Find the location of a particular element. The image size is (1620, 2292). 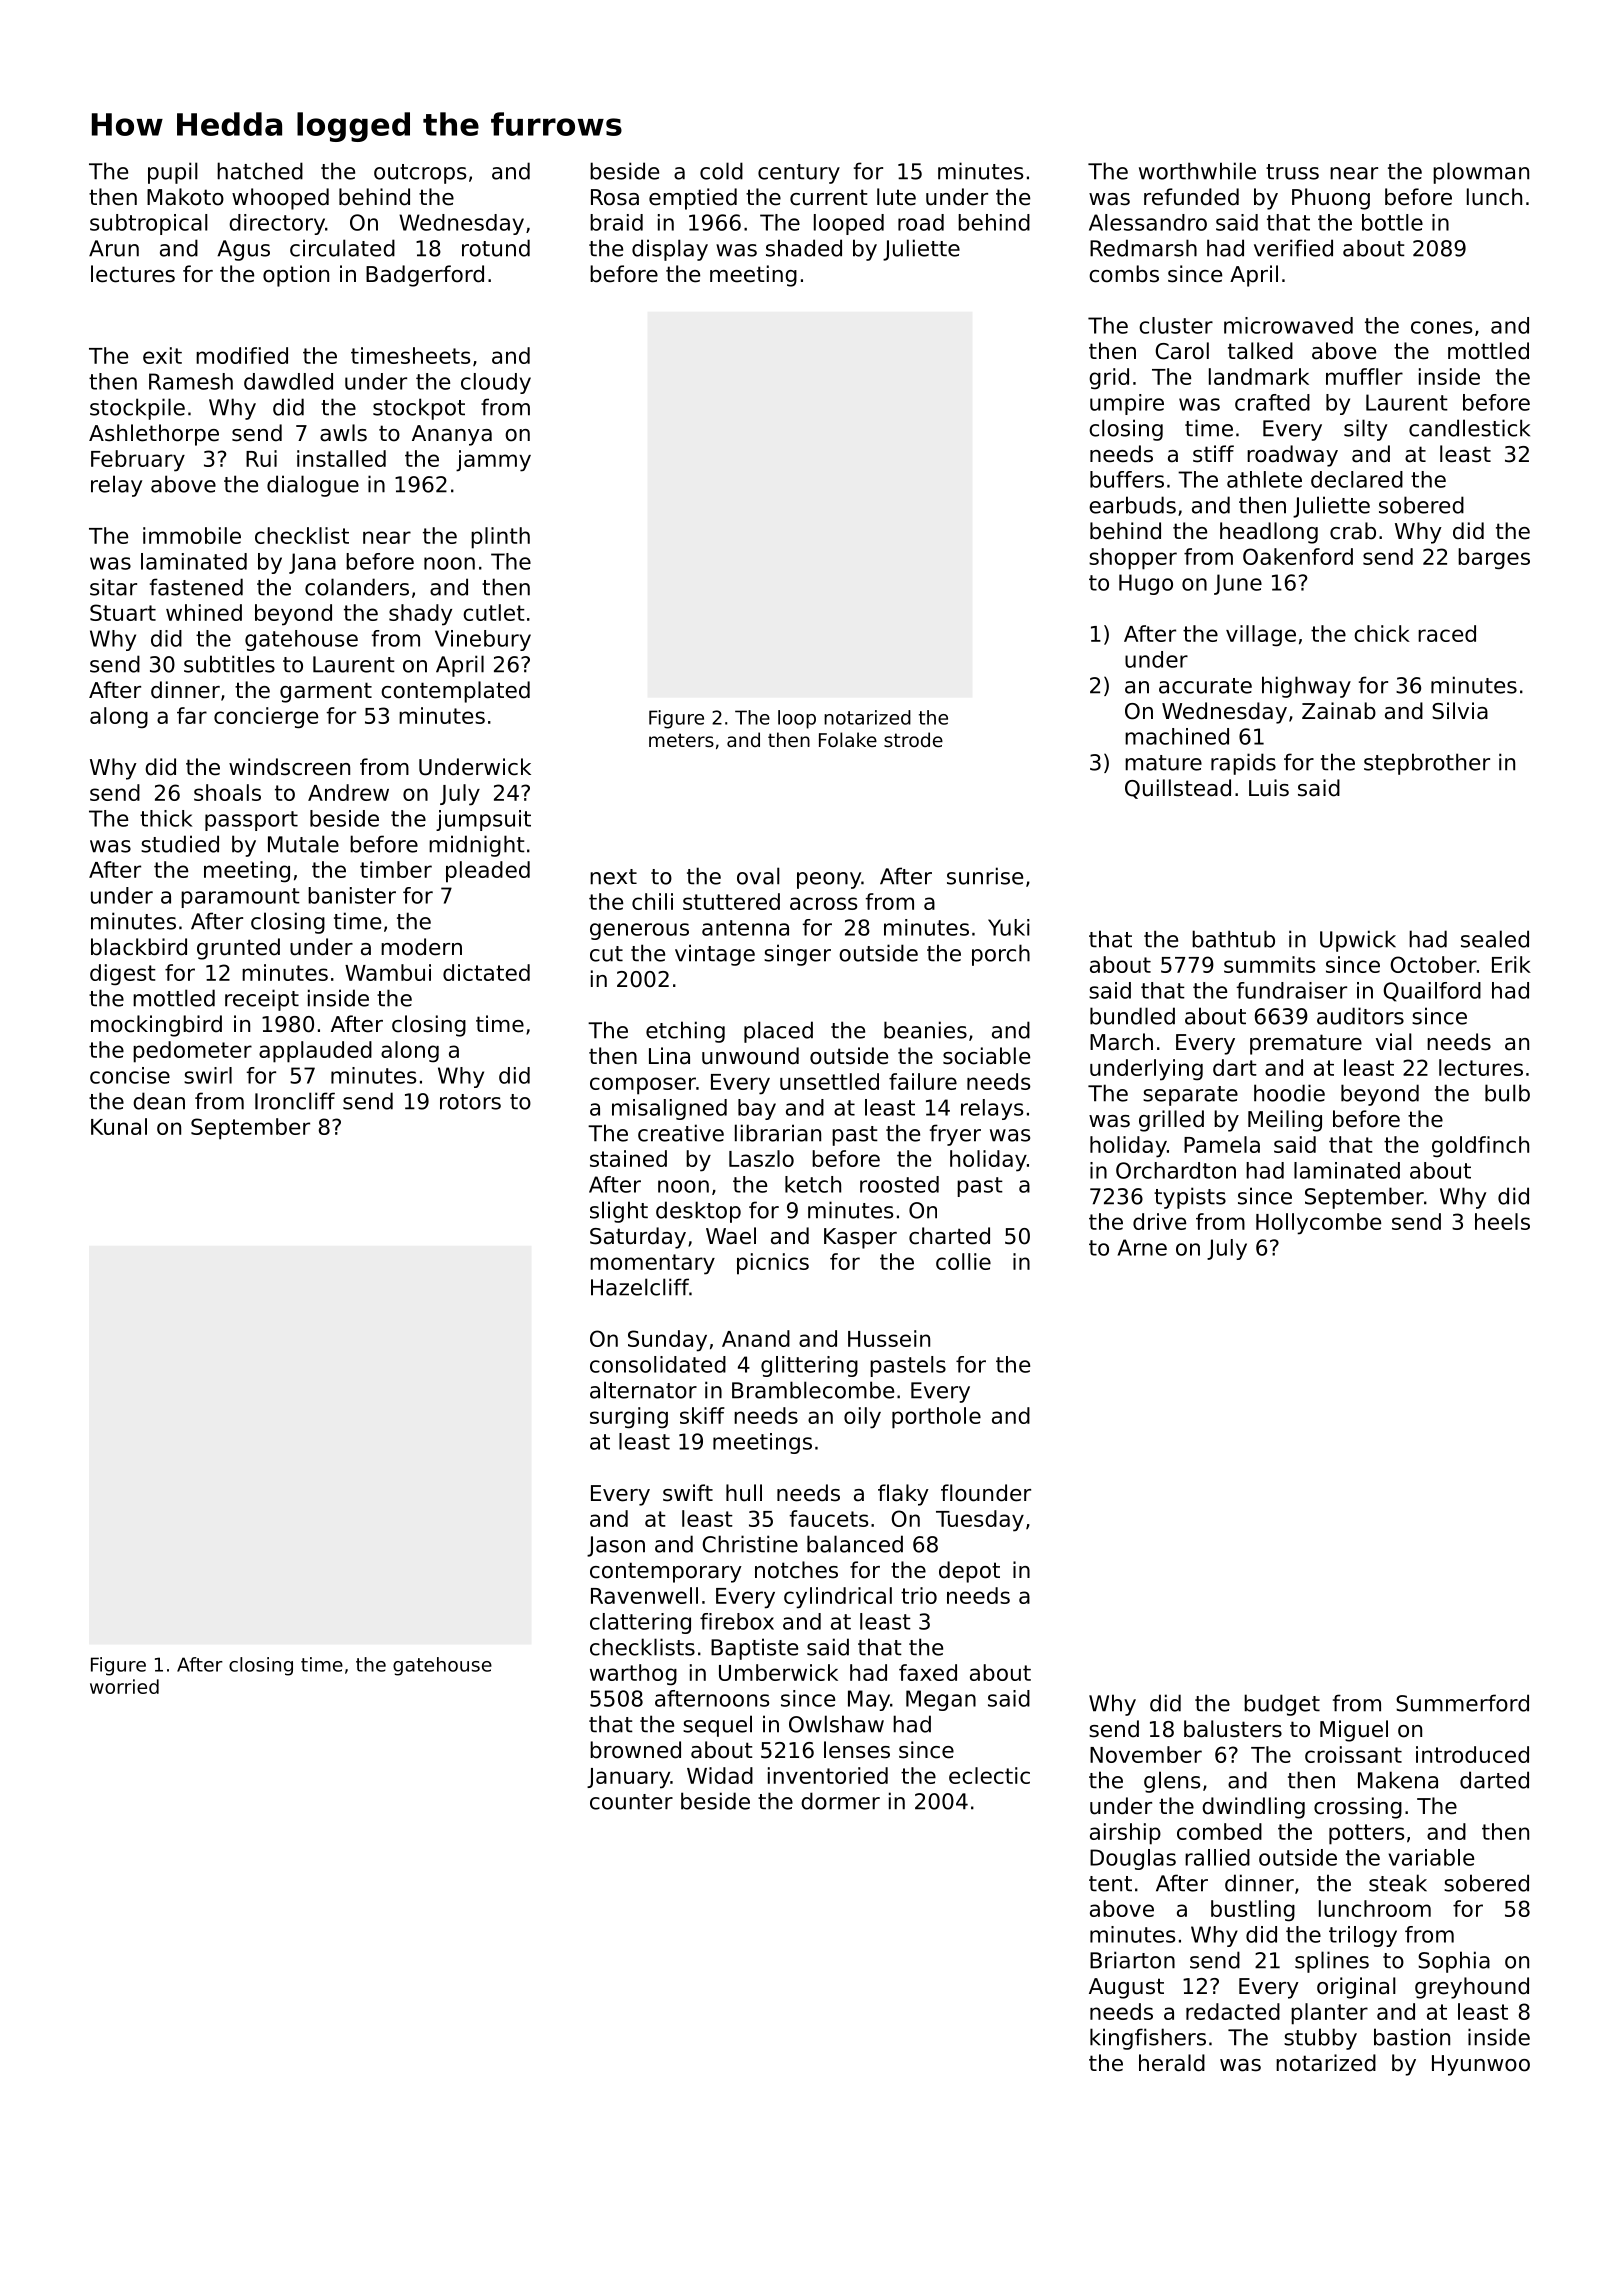

vial is located at coordinates (1394, 1042).
